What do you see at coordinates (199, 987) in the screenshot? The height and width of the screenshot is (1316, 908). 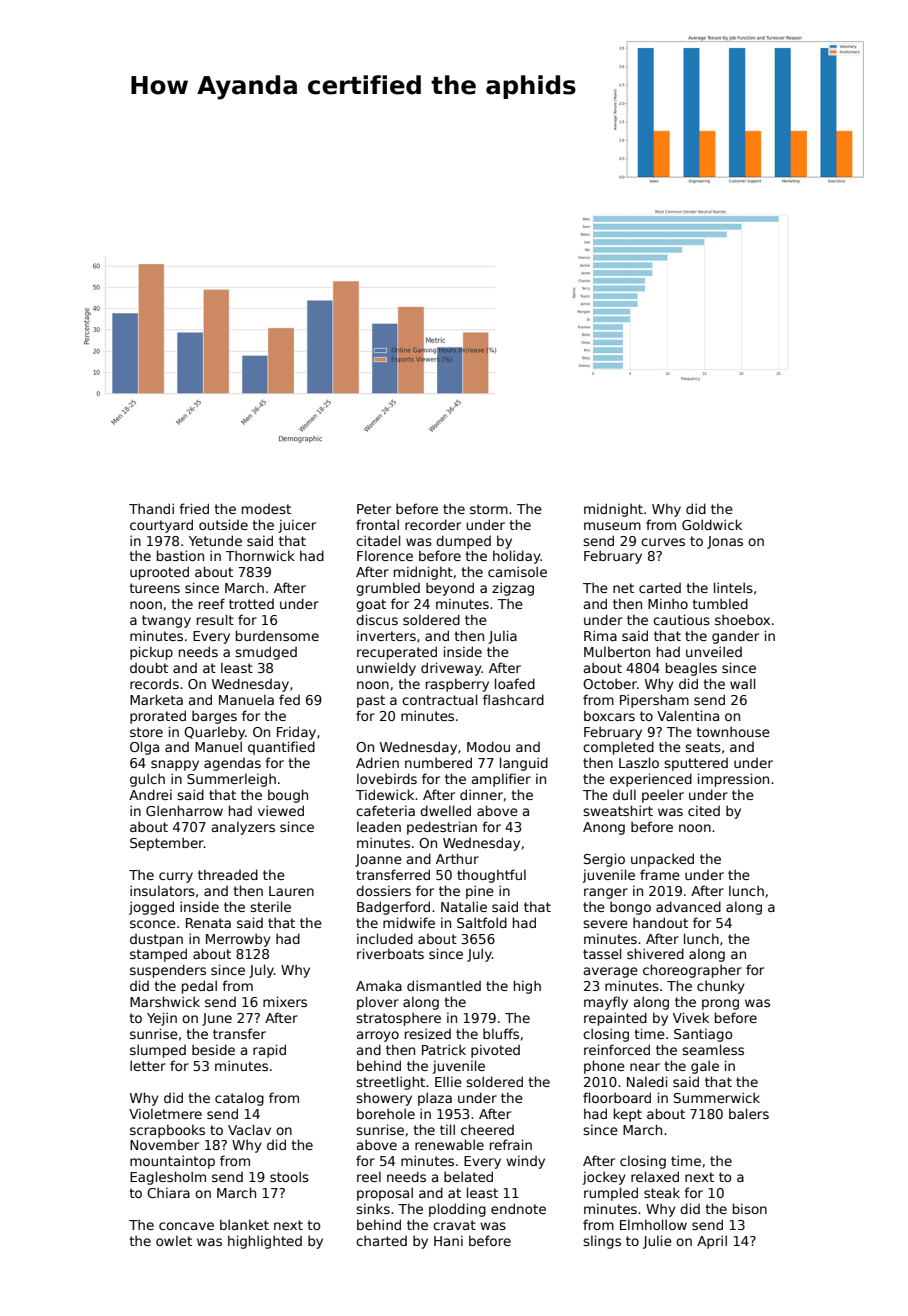 I see `pedal` at bounding box center [199, 987].
